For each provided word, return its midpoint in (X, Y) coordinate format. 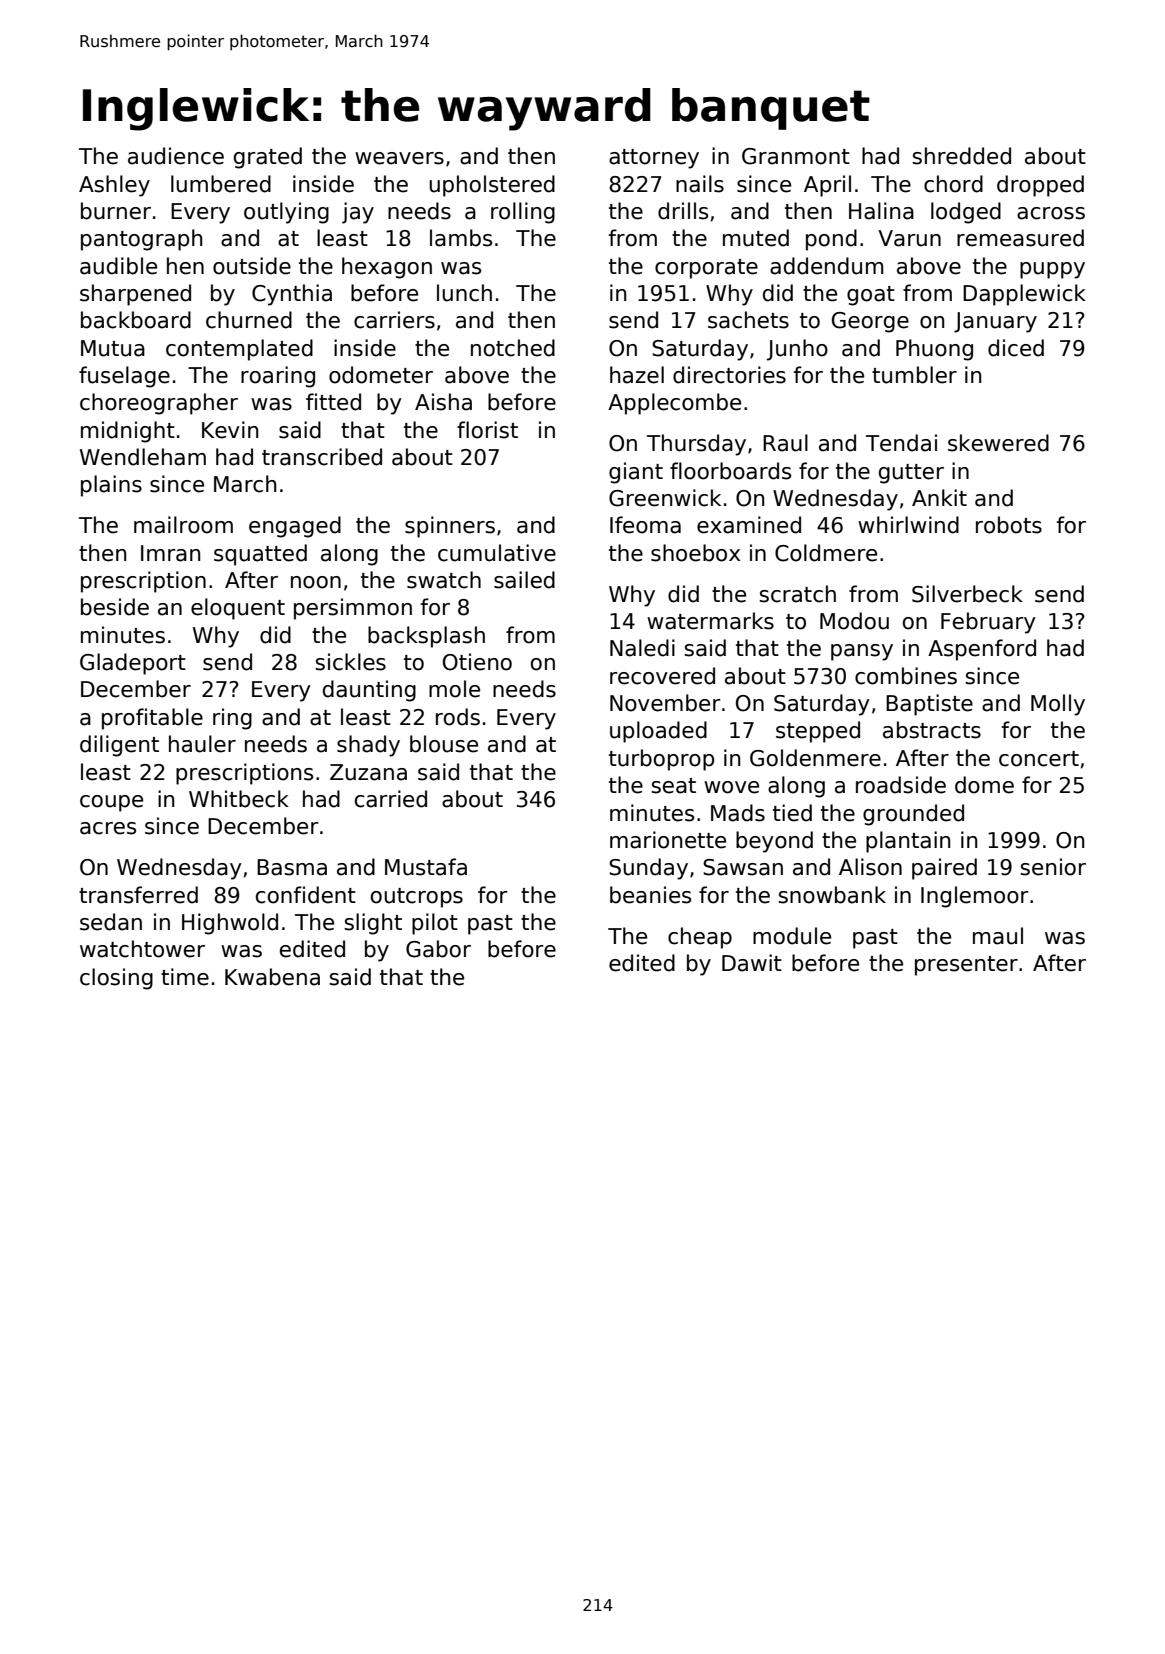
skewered (998, 443)
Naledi (642, 648)
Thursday (696, 445)
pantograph (141, 240)
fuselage (124, 377)
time (185, 977)
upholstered (492, 186)
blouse (444, 744)
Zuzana (368, 772)
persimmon (353, 609)
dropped (1040, 186)
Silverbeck (967, 594)
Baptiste (929, 705)
